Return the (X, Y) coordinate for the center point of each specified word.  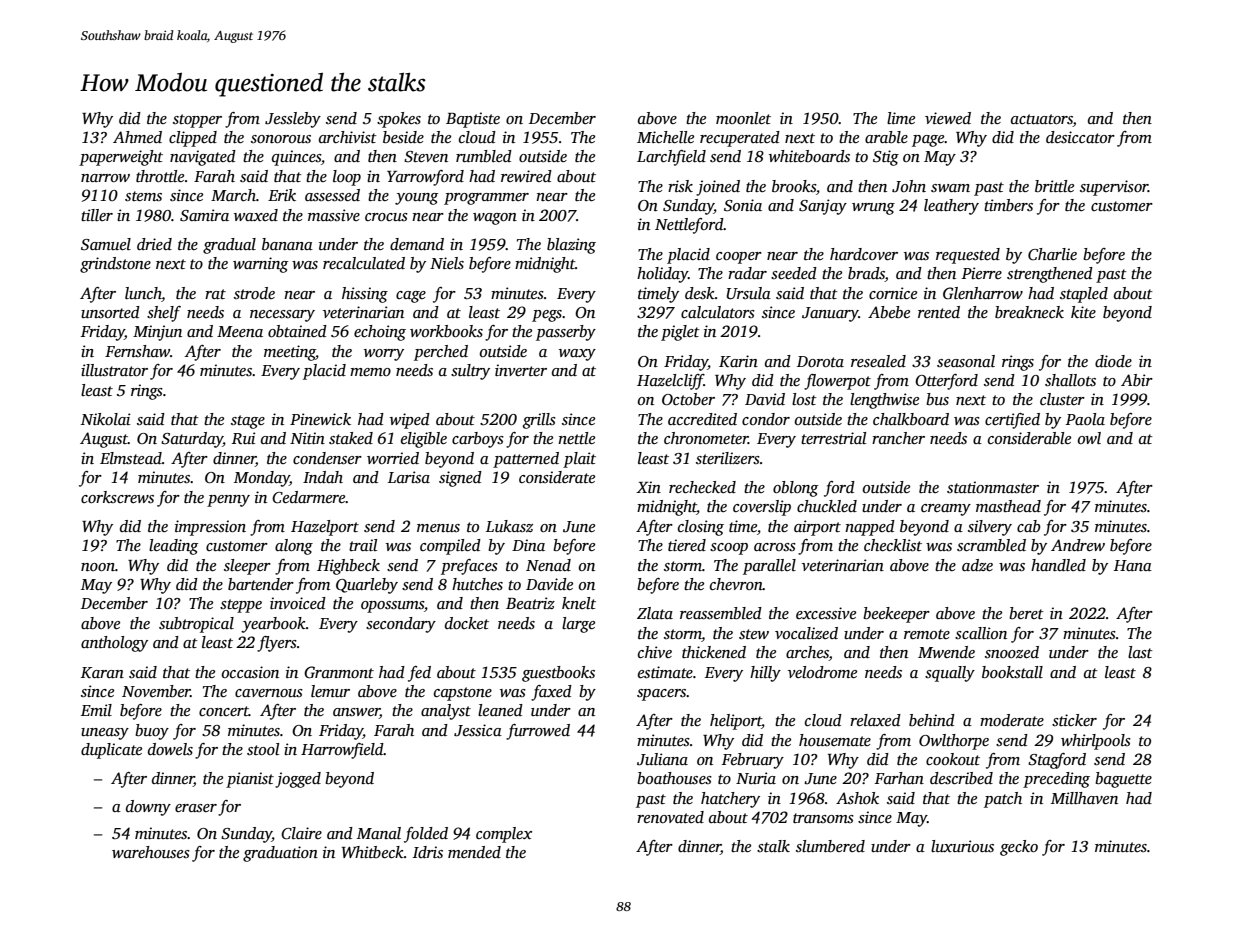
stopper (197, 121)
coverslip (762, 508)
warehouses (151, 852)
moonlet (743, 118)
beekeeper (896, 615)
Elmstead (131, 458)
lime (901, 118)
